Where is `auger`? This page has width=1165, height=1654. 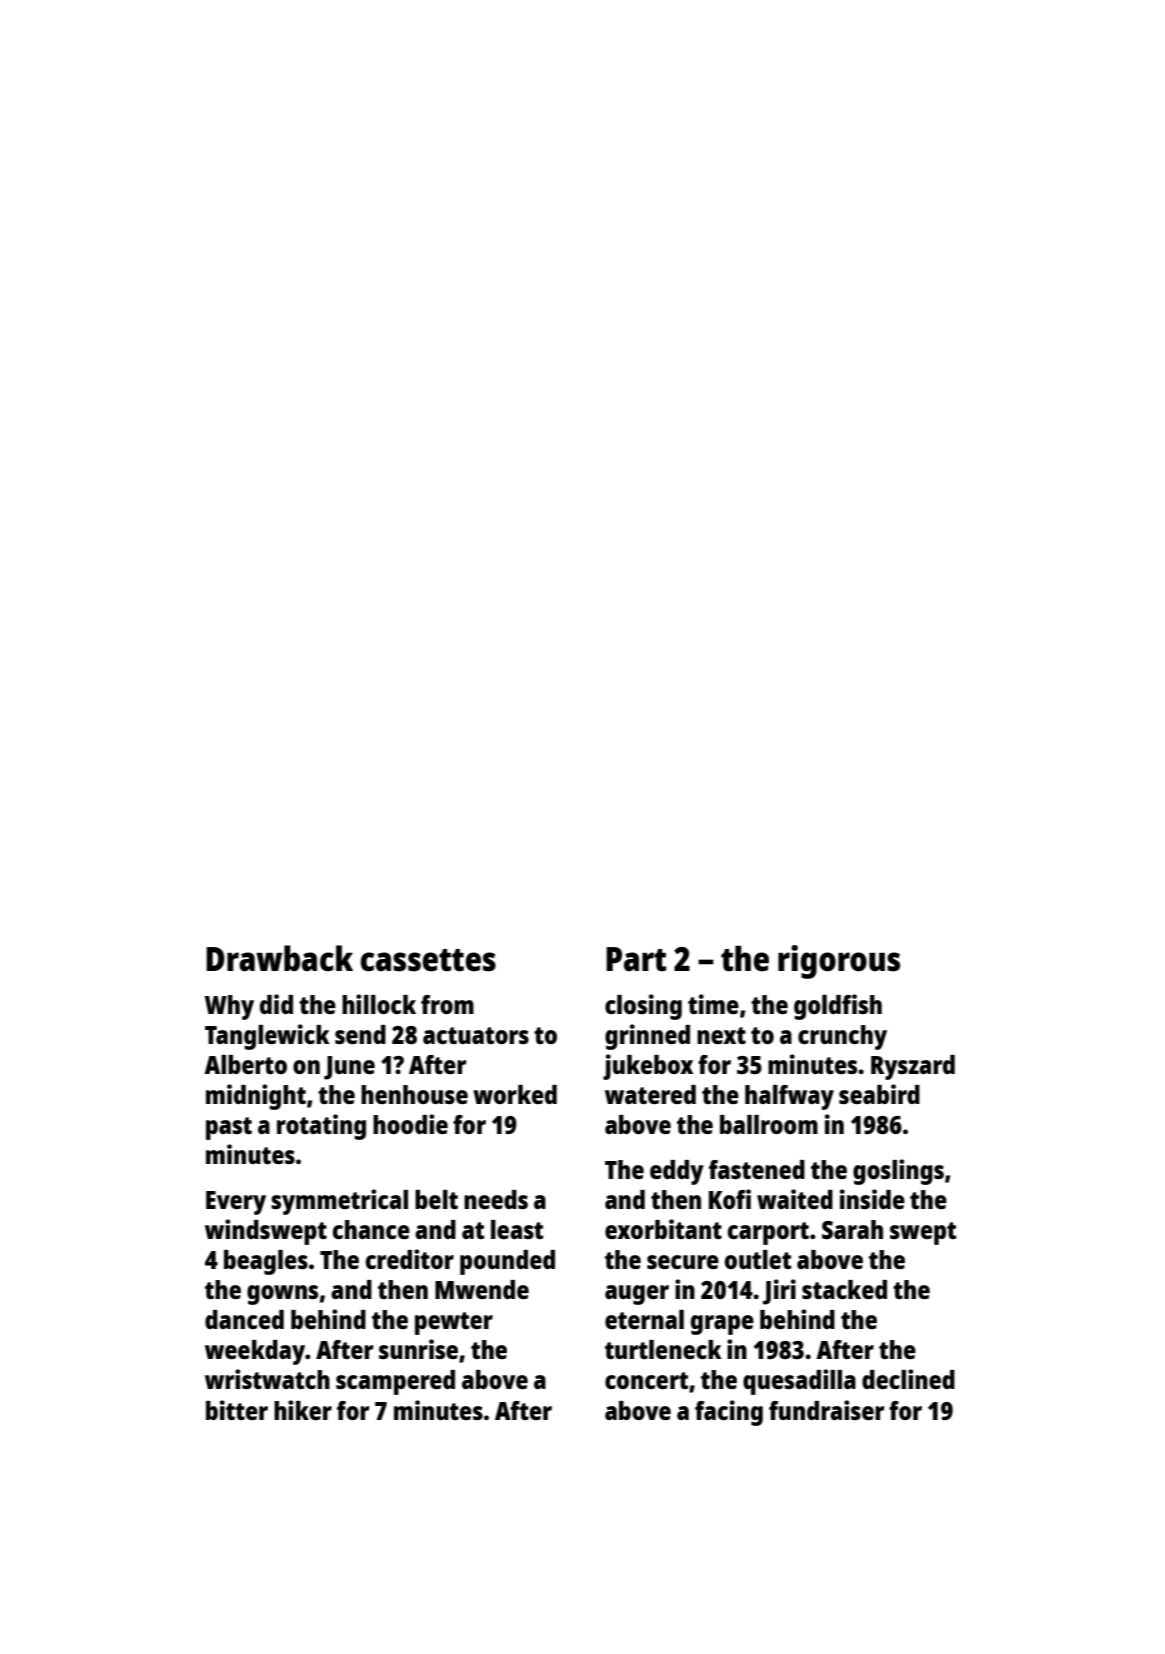 auger is located at coordinates (637, 1295).
